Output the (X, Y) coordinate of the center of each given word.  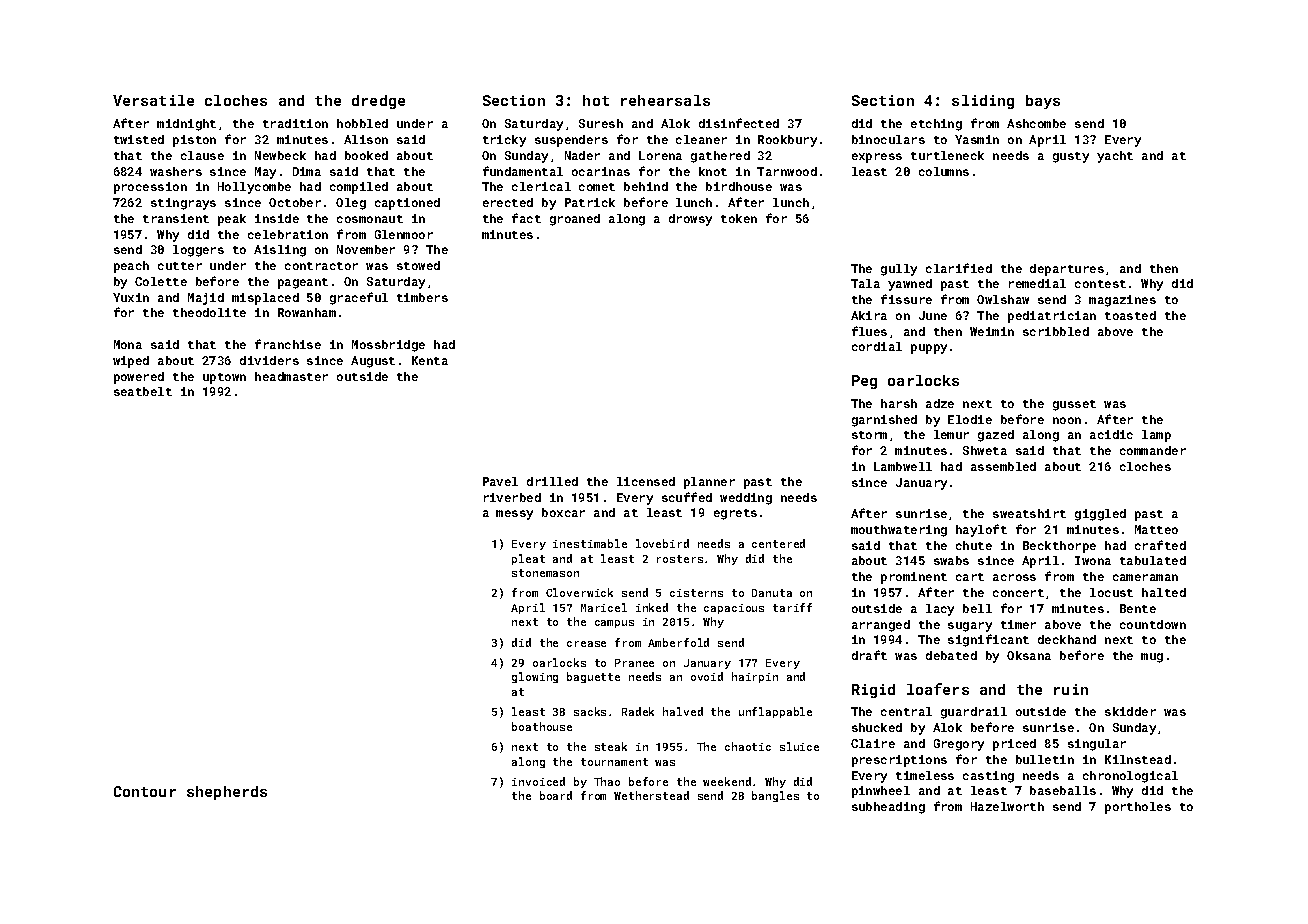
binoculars (888, 139)
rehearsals (665, 100)
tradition (295, 123)
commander (1153, 450)
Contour (145, 791)
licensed (646, 481)
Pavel (500, 481)
